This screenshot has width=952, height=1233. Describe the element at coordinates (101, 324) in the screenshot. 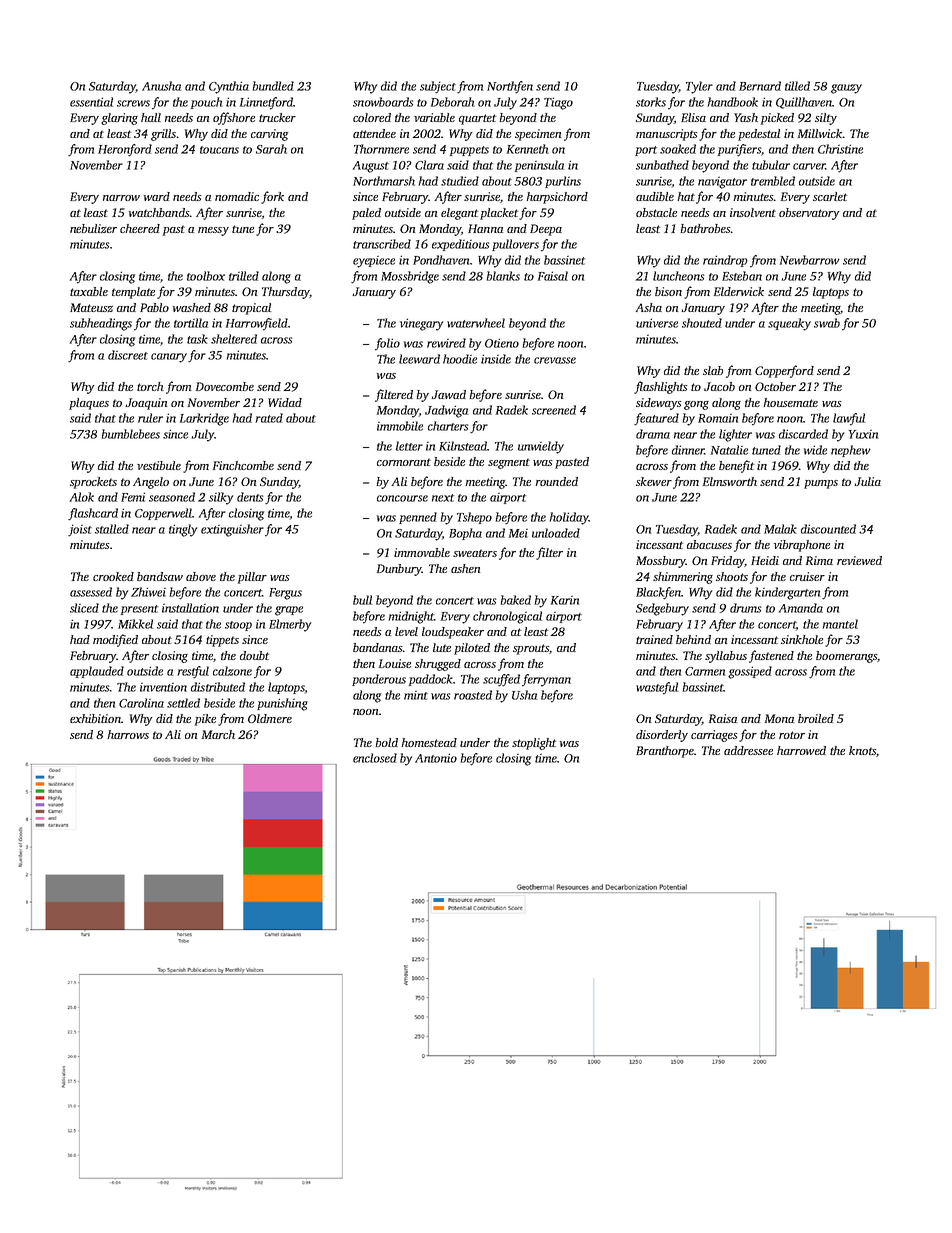

I see `subheadings` at that location.
